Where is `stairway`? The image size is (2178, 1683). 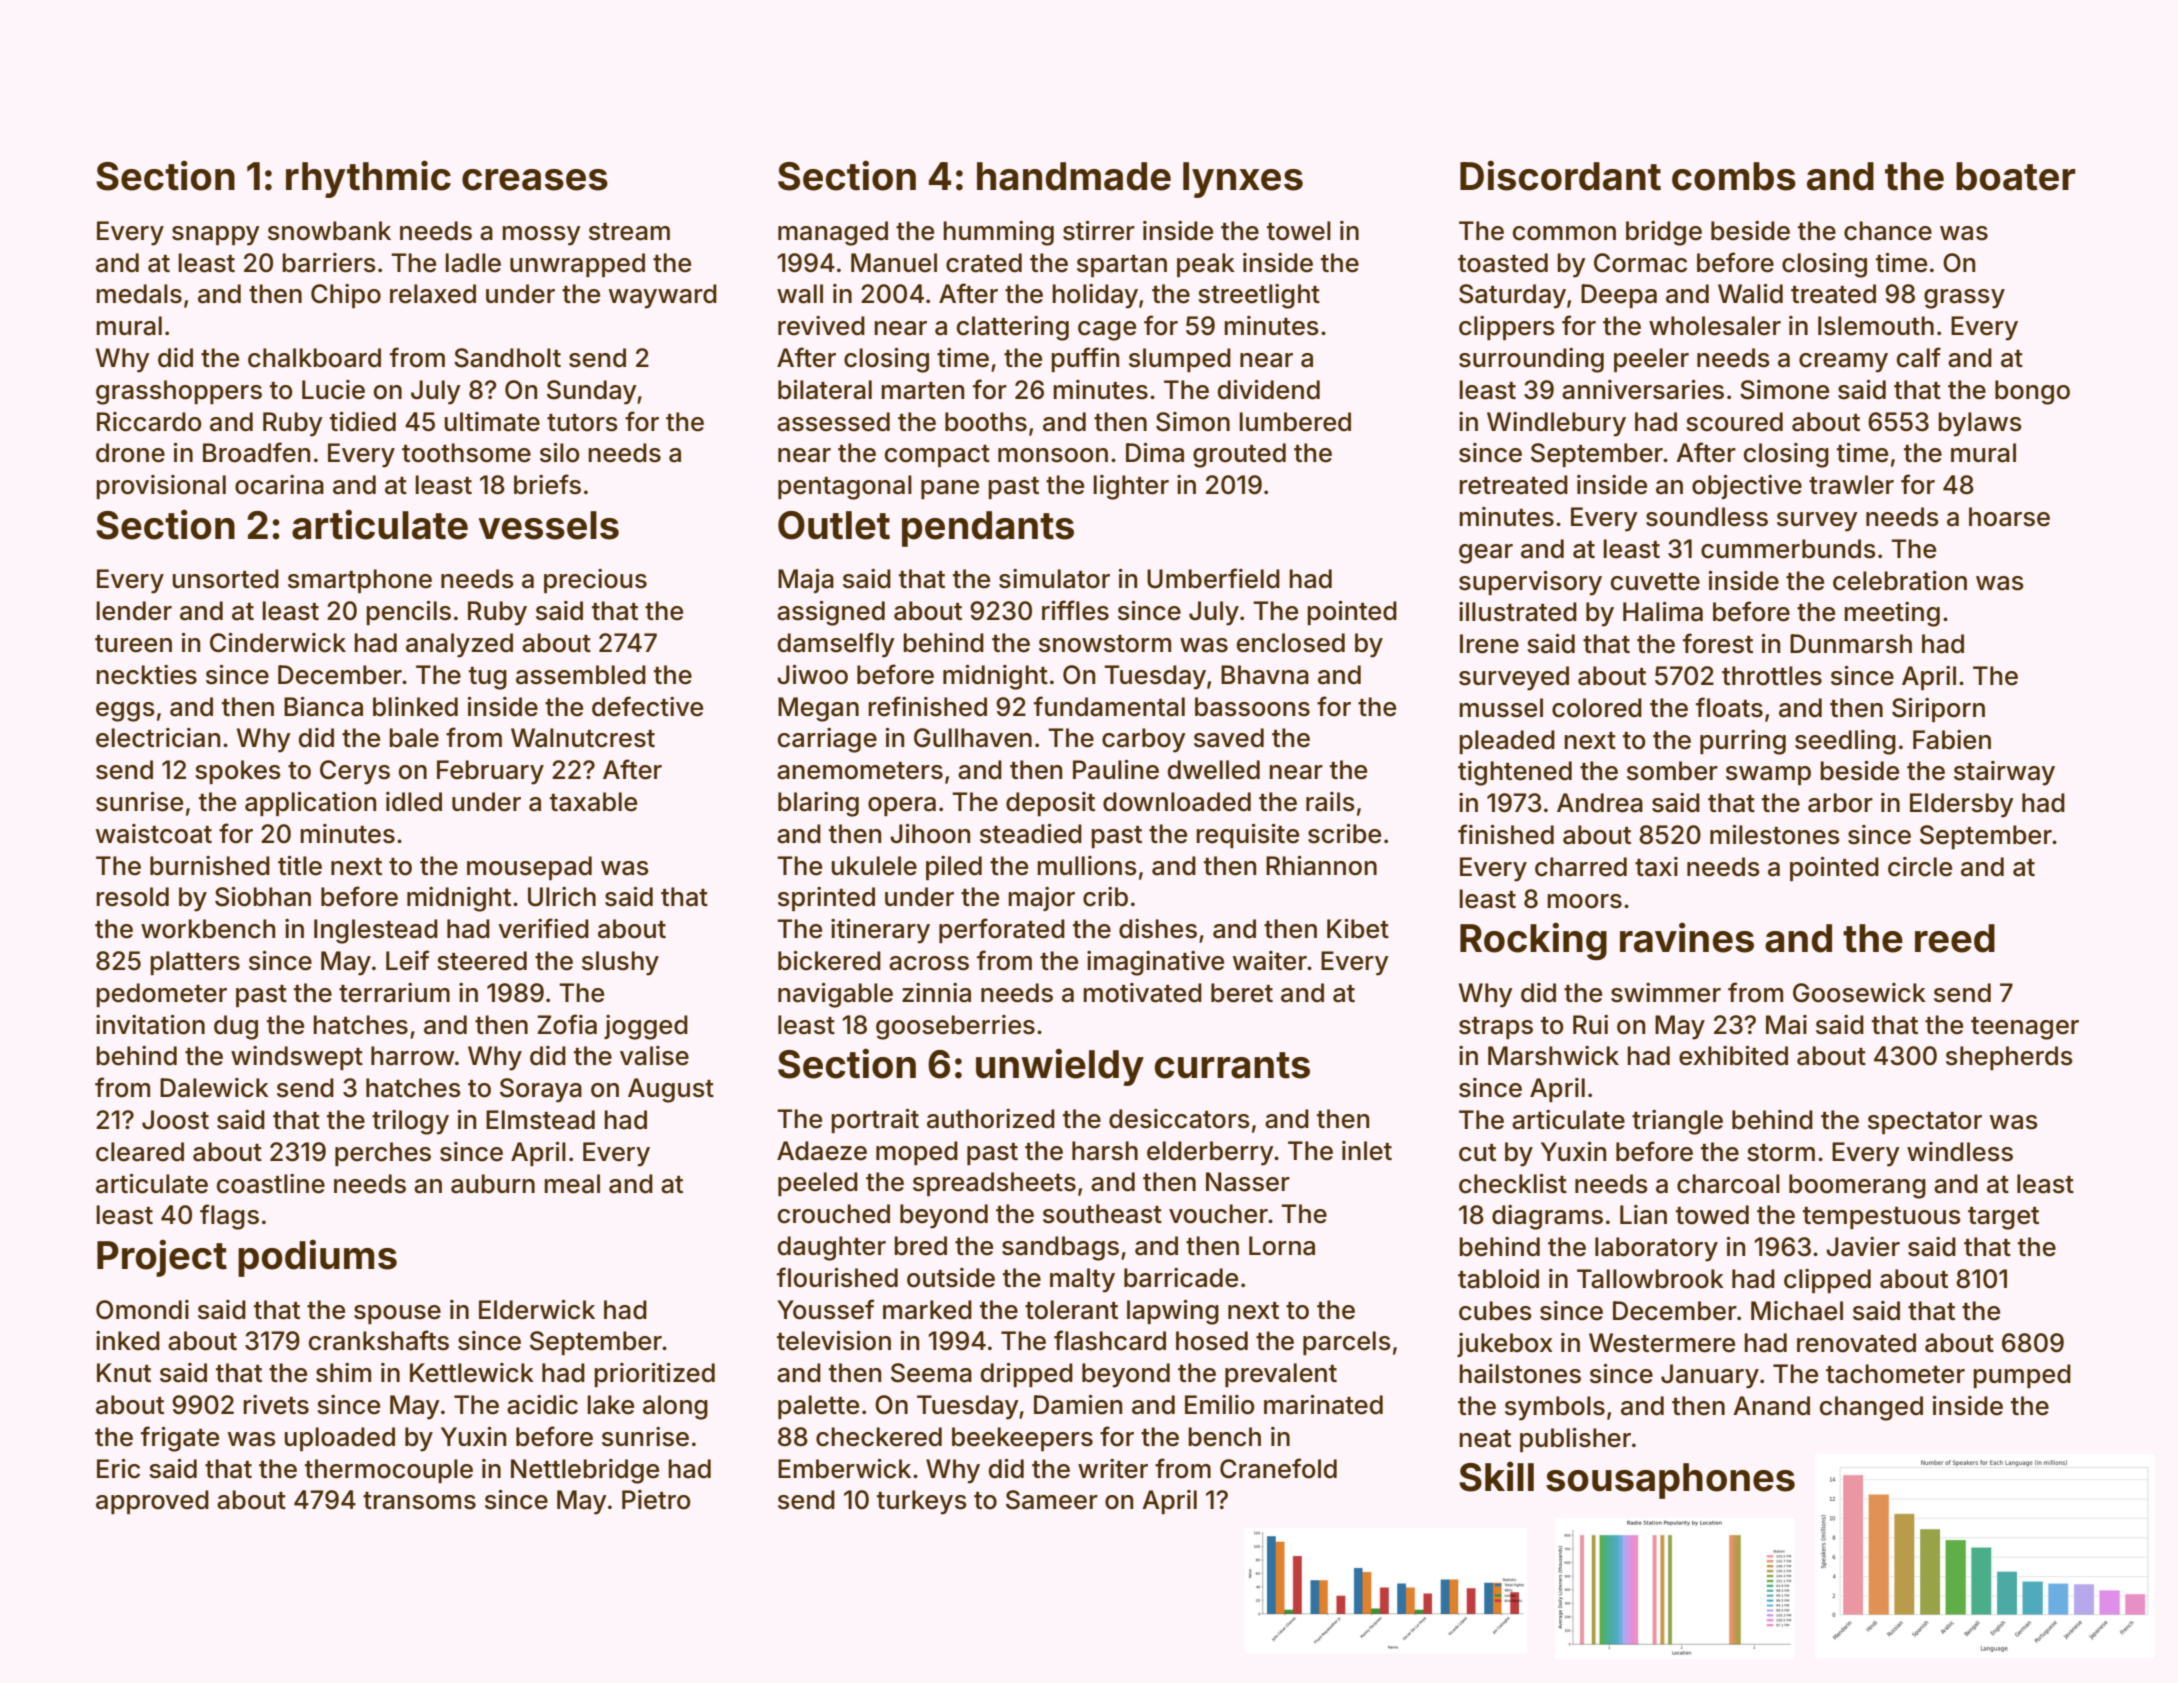 stairway is located at coordinates (2004, 773).
